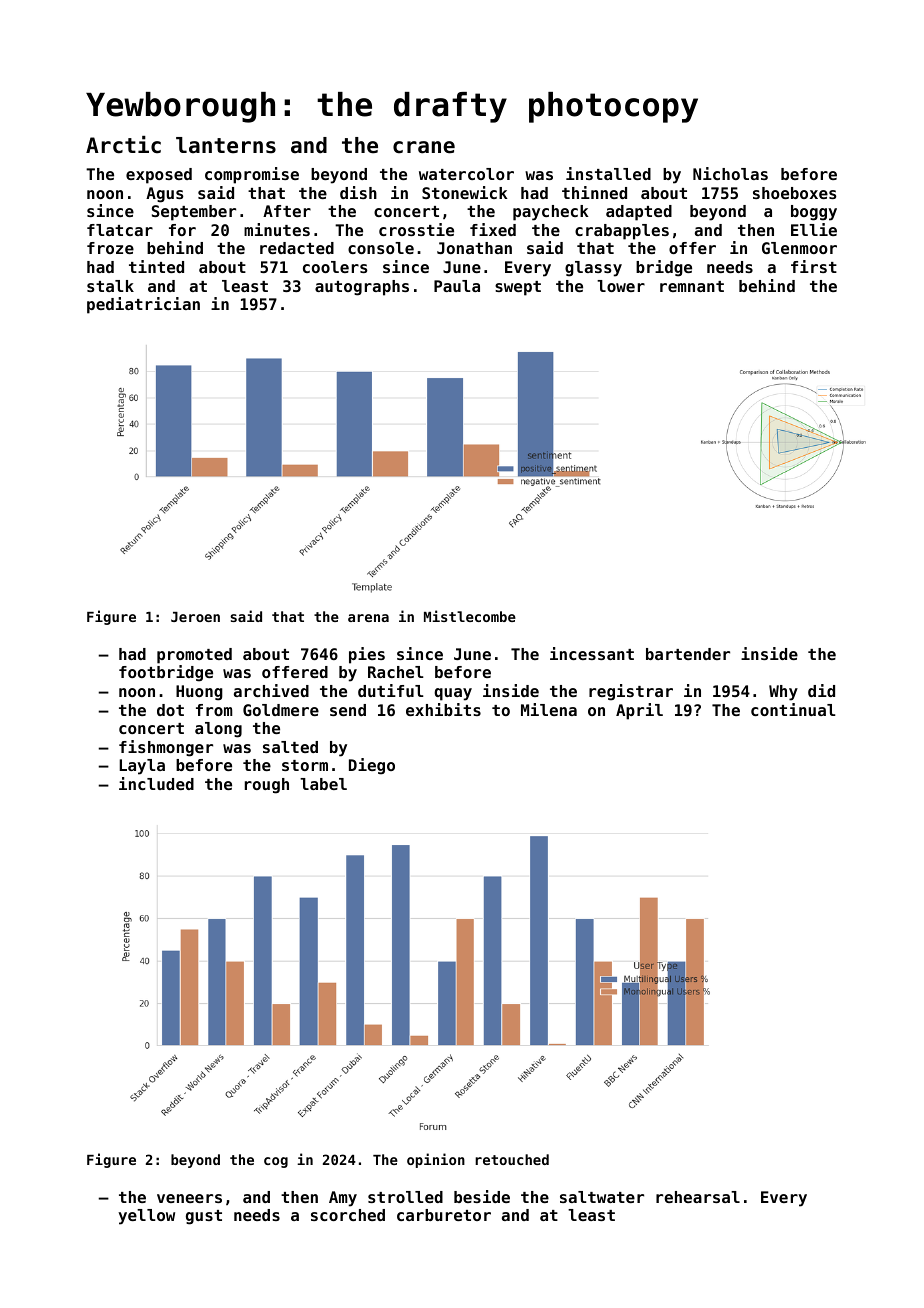 The height and width of the screenshot is (1308, 924). Describe the element at coordinates (608, 173) in the screenshot. I see `installed` at that location.
